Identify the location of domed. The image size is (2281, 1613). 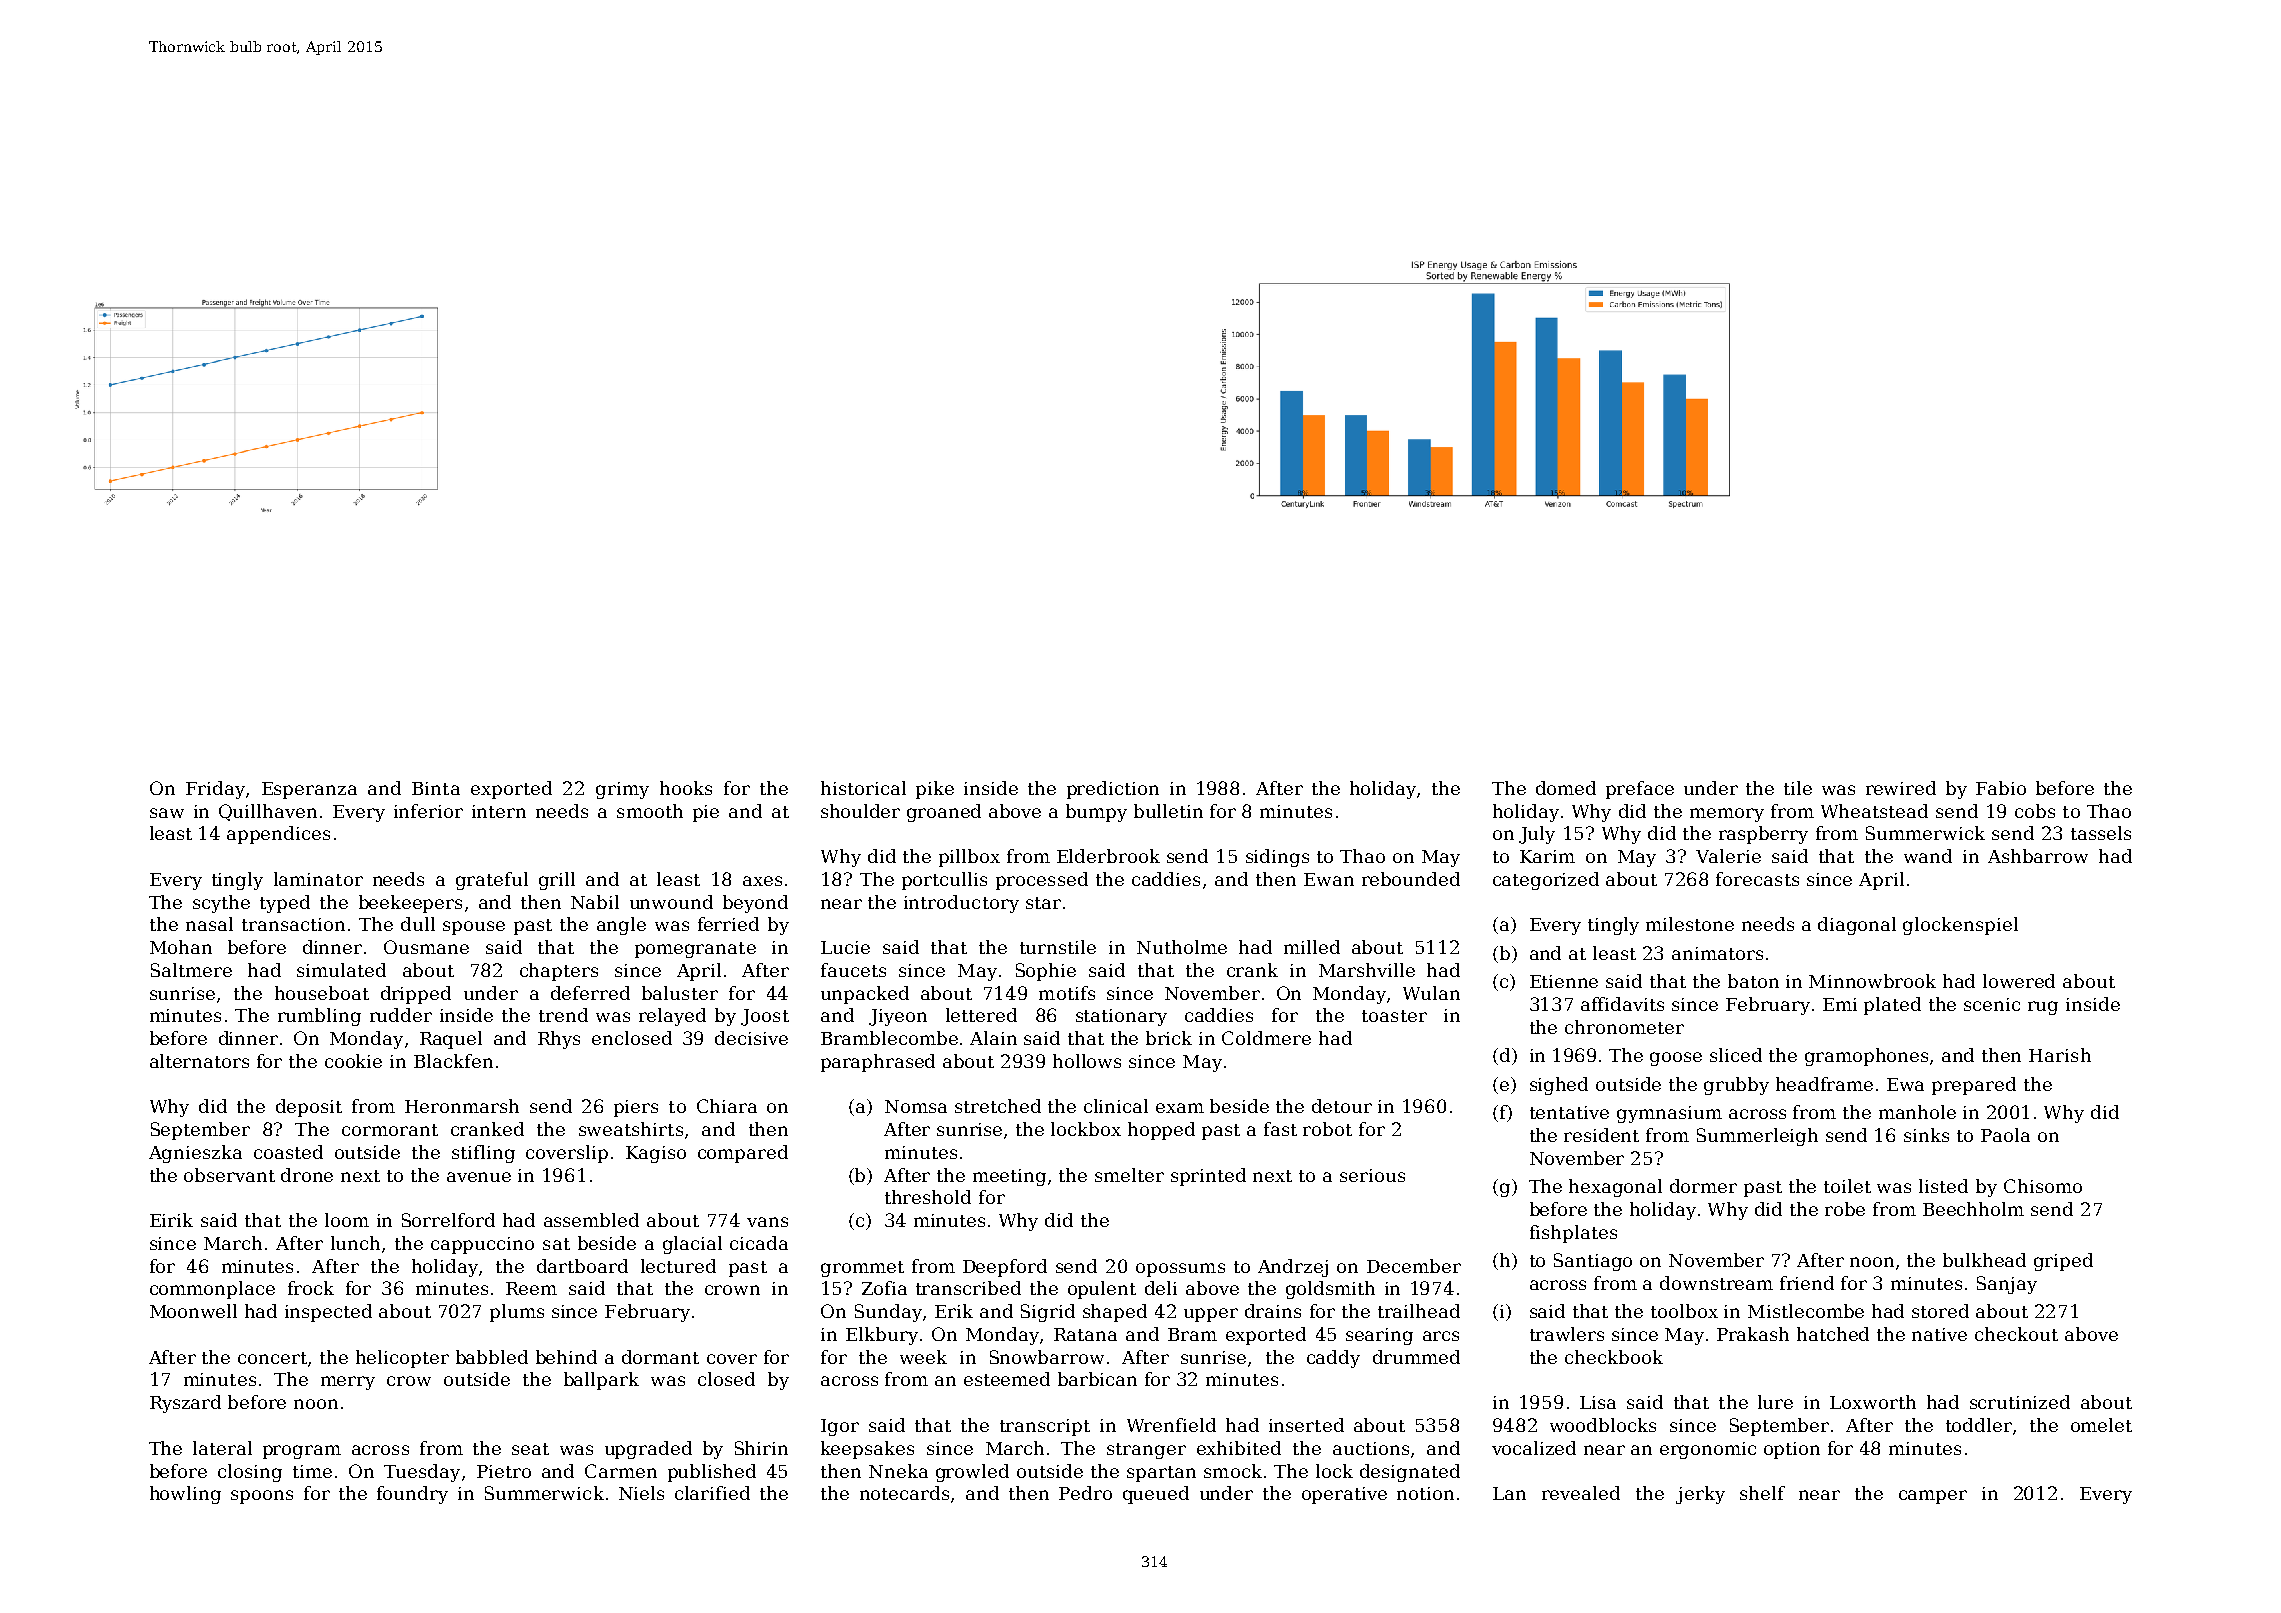
(1566, 788).
